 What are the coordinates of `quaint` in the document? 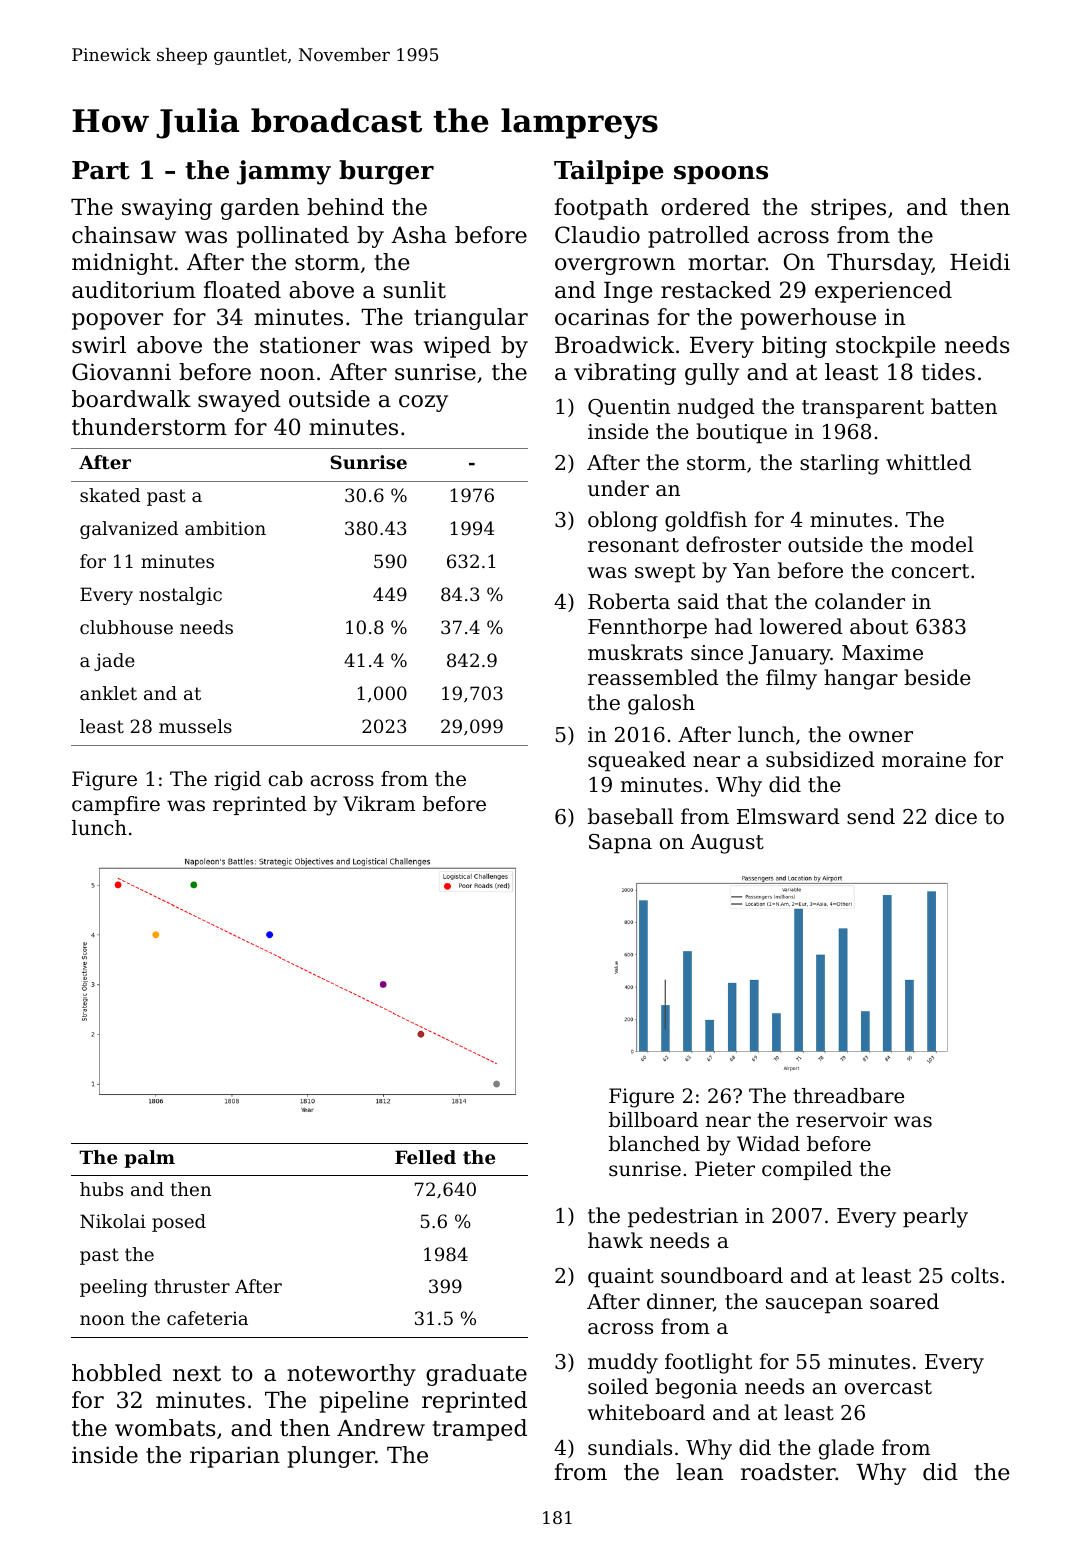 It's located at (621, 1278).
